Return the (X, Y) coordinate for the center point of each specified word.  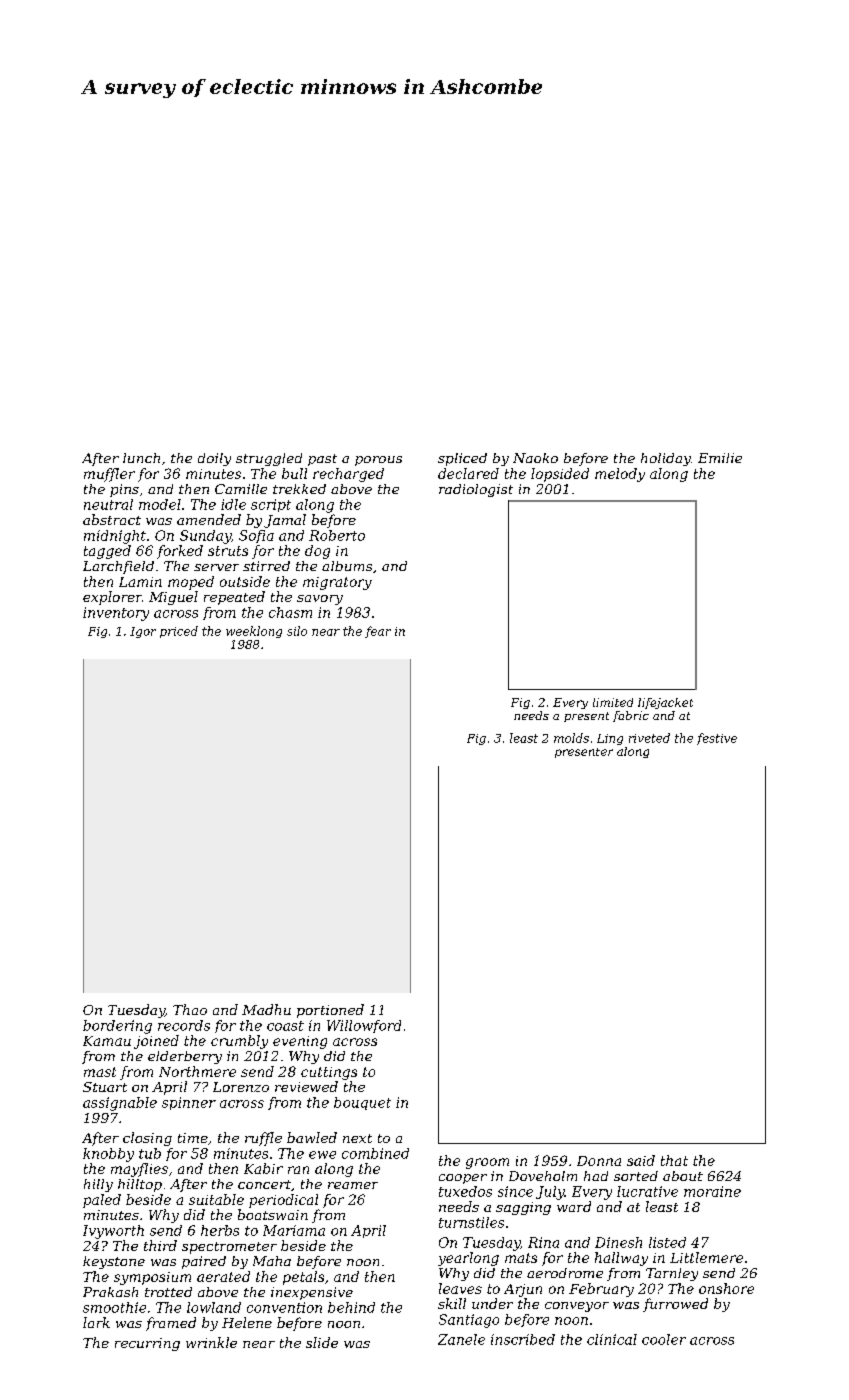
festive (717, 739)
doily (214, 459)
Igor (143, 632)
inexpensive (312, 1293)
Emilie (720, 458)
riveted (649, 738)
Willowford (364, 1026)
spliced (462, 459)
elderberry (185, 1057)
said (641, 1160)
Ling (610, 739)
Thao (190, 1009)
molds (571, 738)
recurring (147, 1344)
